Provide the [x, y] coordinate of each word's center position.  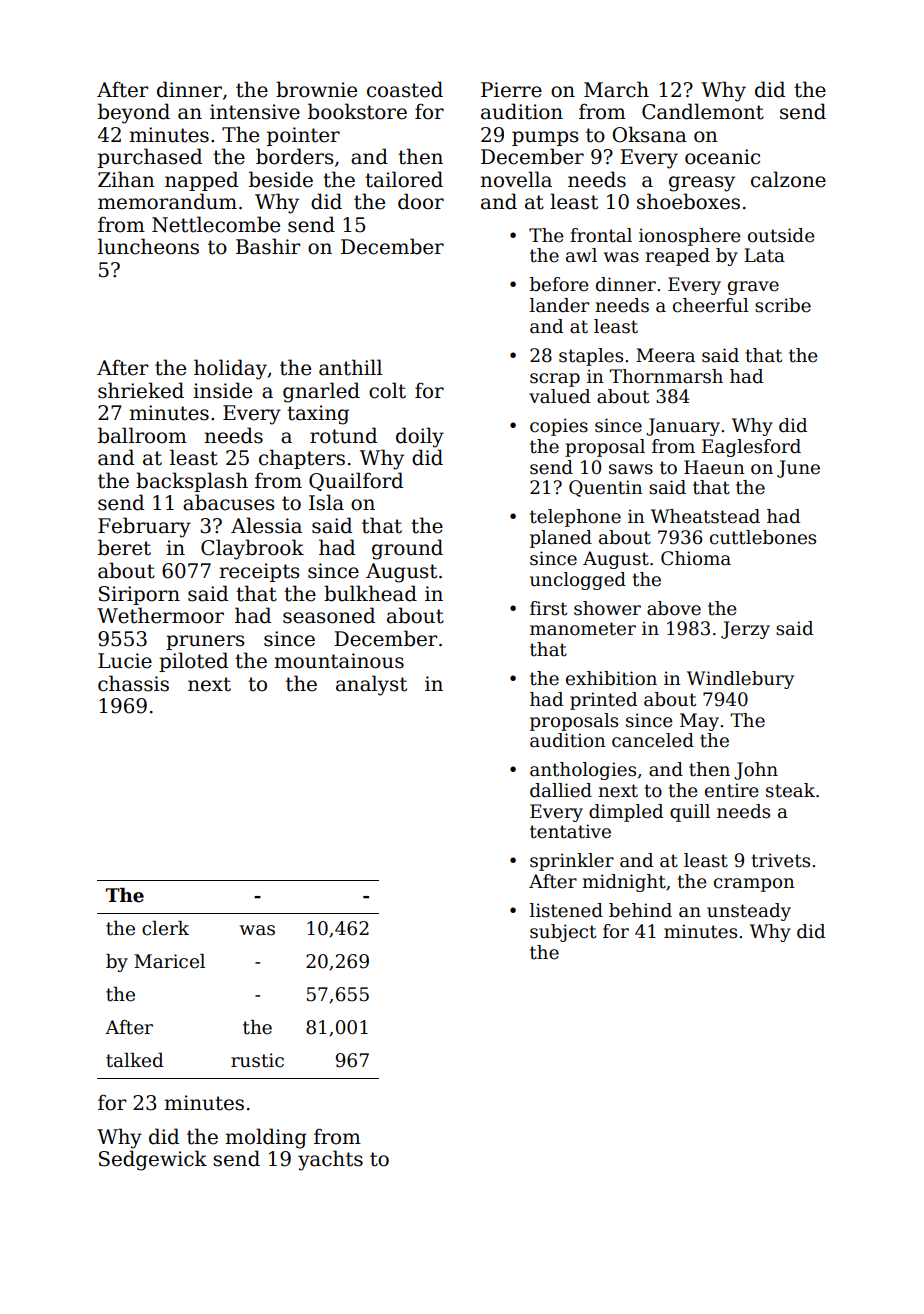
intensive [255, 112]
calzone [788, 179]
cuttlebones [763, 537]
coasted [405, 89]
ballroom [142, 435]
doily [420, 437]
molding [266, 1138]
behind [640, 910]
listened [566, 910]
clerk [165, 928]
